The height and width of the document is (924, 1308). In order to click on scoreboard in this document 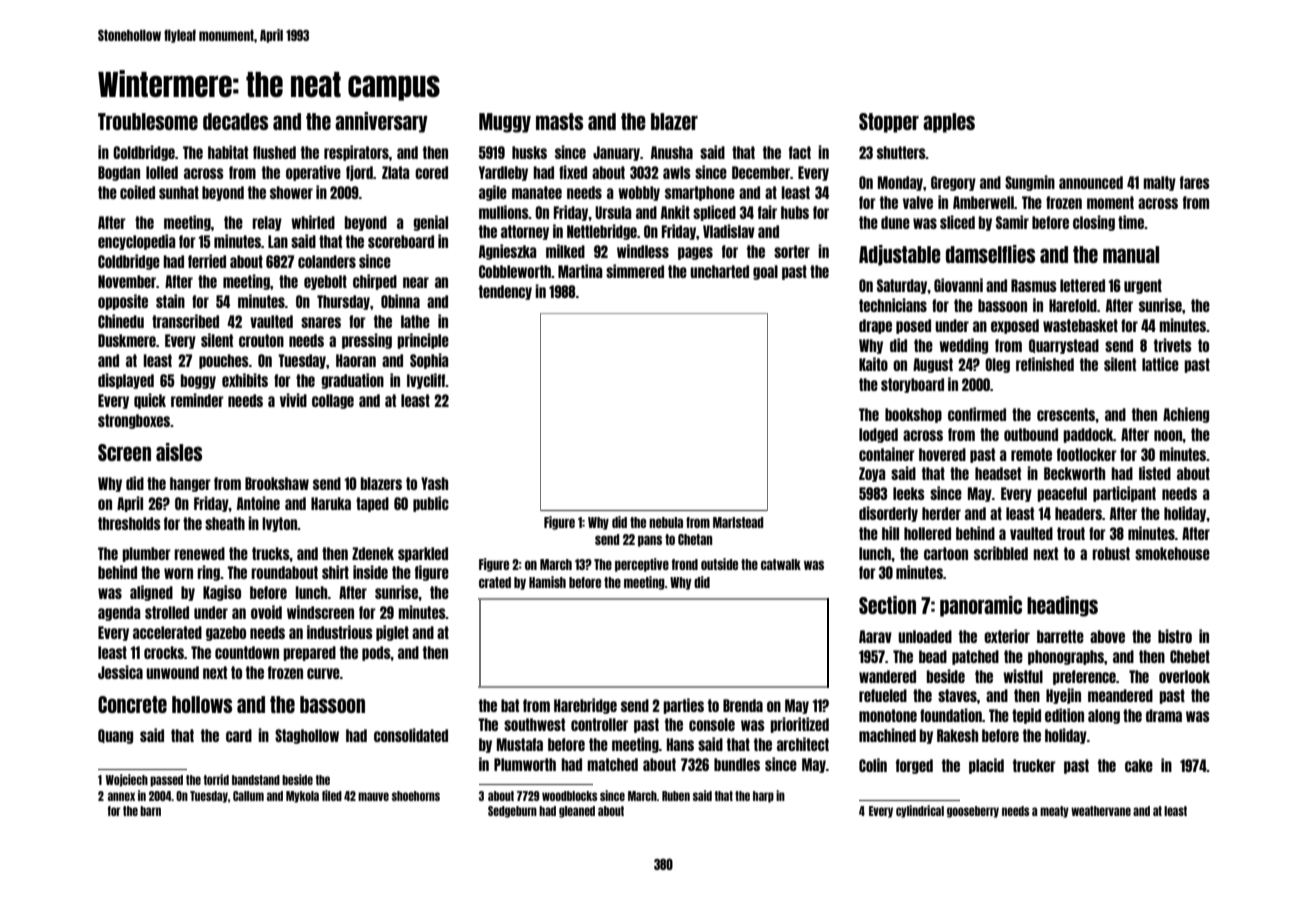, I will do `click(401, 241)`.
